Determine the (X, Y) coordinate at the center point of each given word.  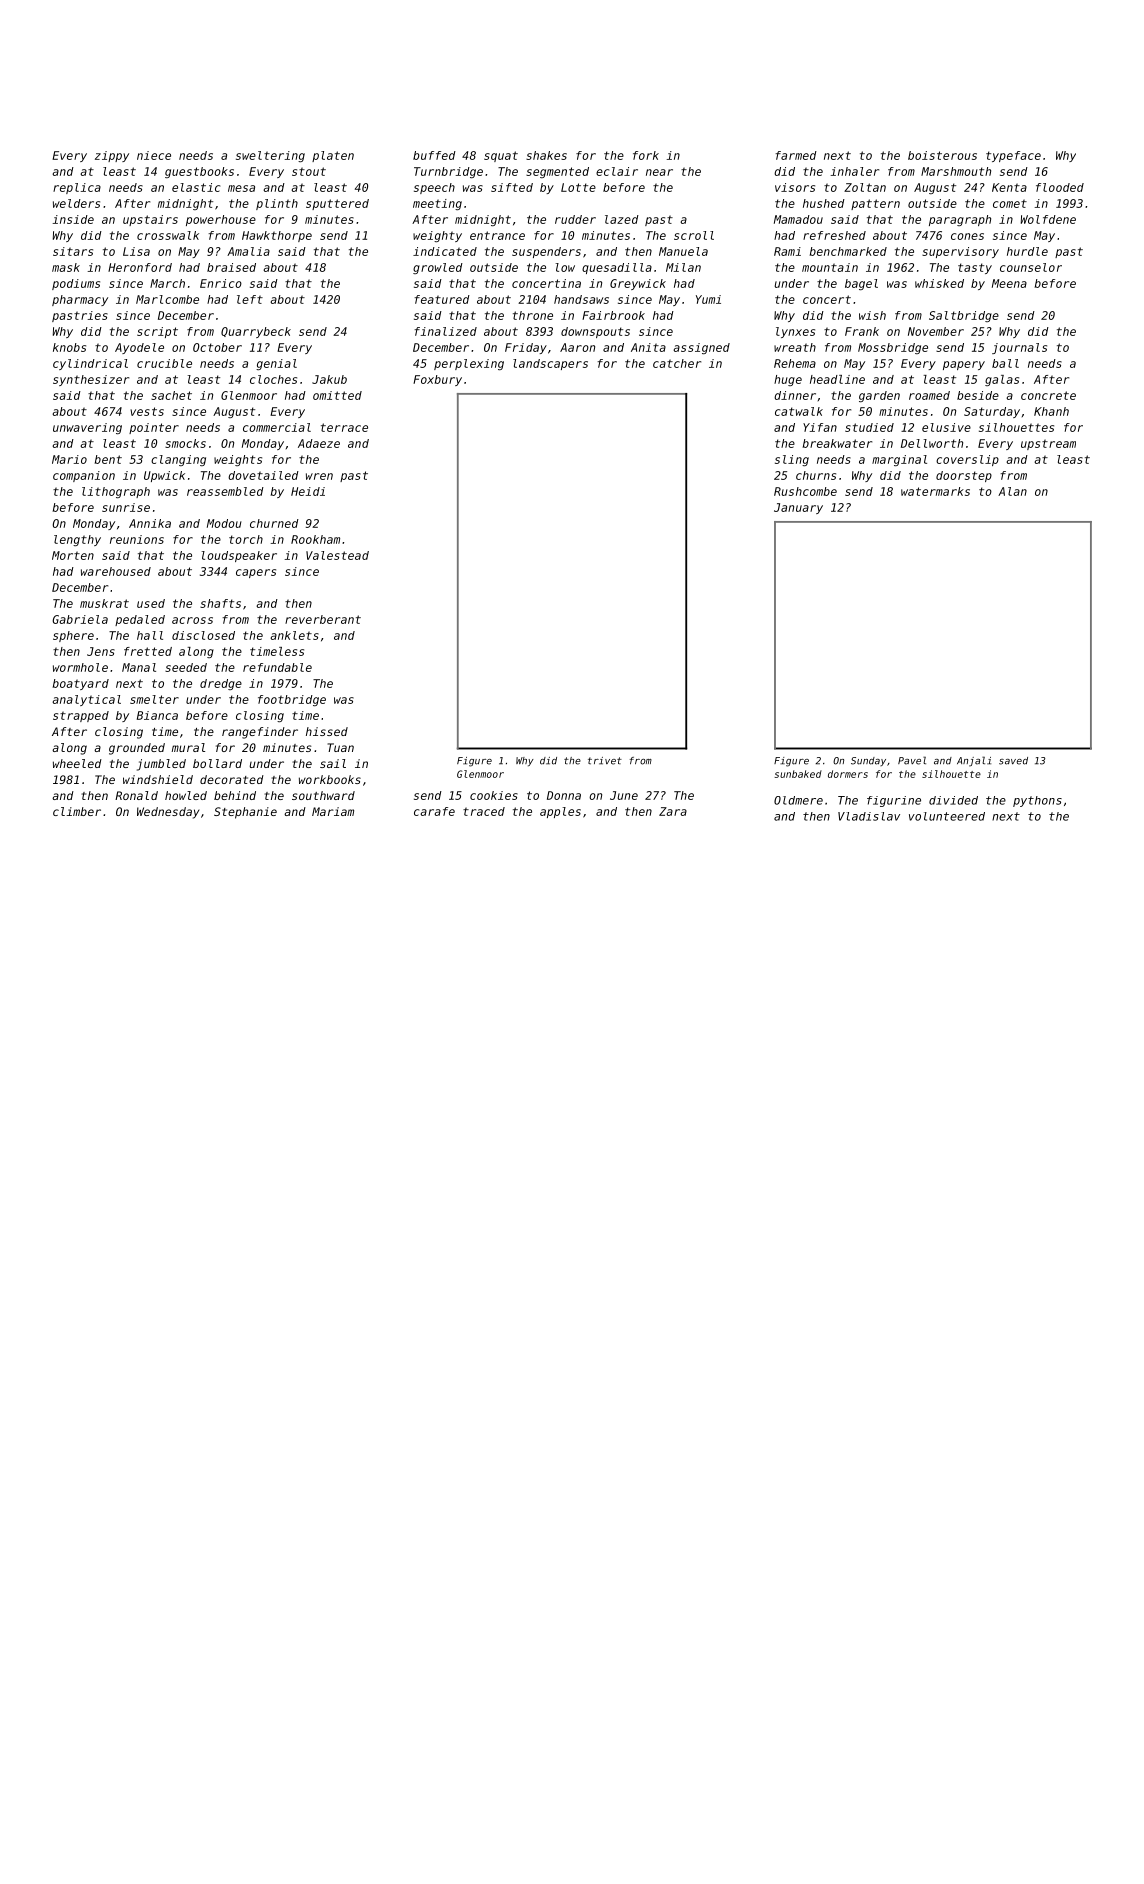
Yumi (708, 299)
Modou (224, 523)
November (936, 331)
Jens (101, 651)
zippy (112, 156)
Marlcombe (167, 299)
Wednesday (168, 813)
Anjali (974, 761)
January (798, 508)
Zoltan (865, 187)
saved (1013, 761)
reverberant (323, 619)
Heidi (308, 491)
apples (560, 812)
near (659, 172)
